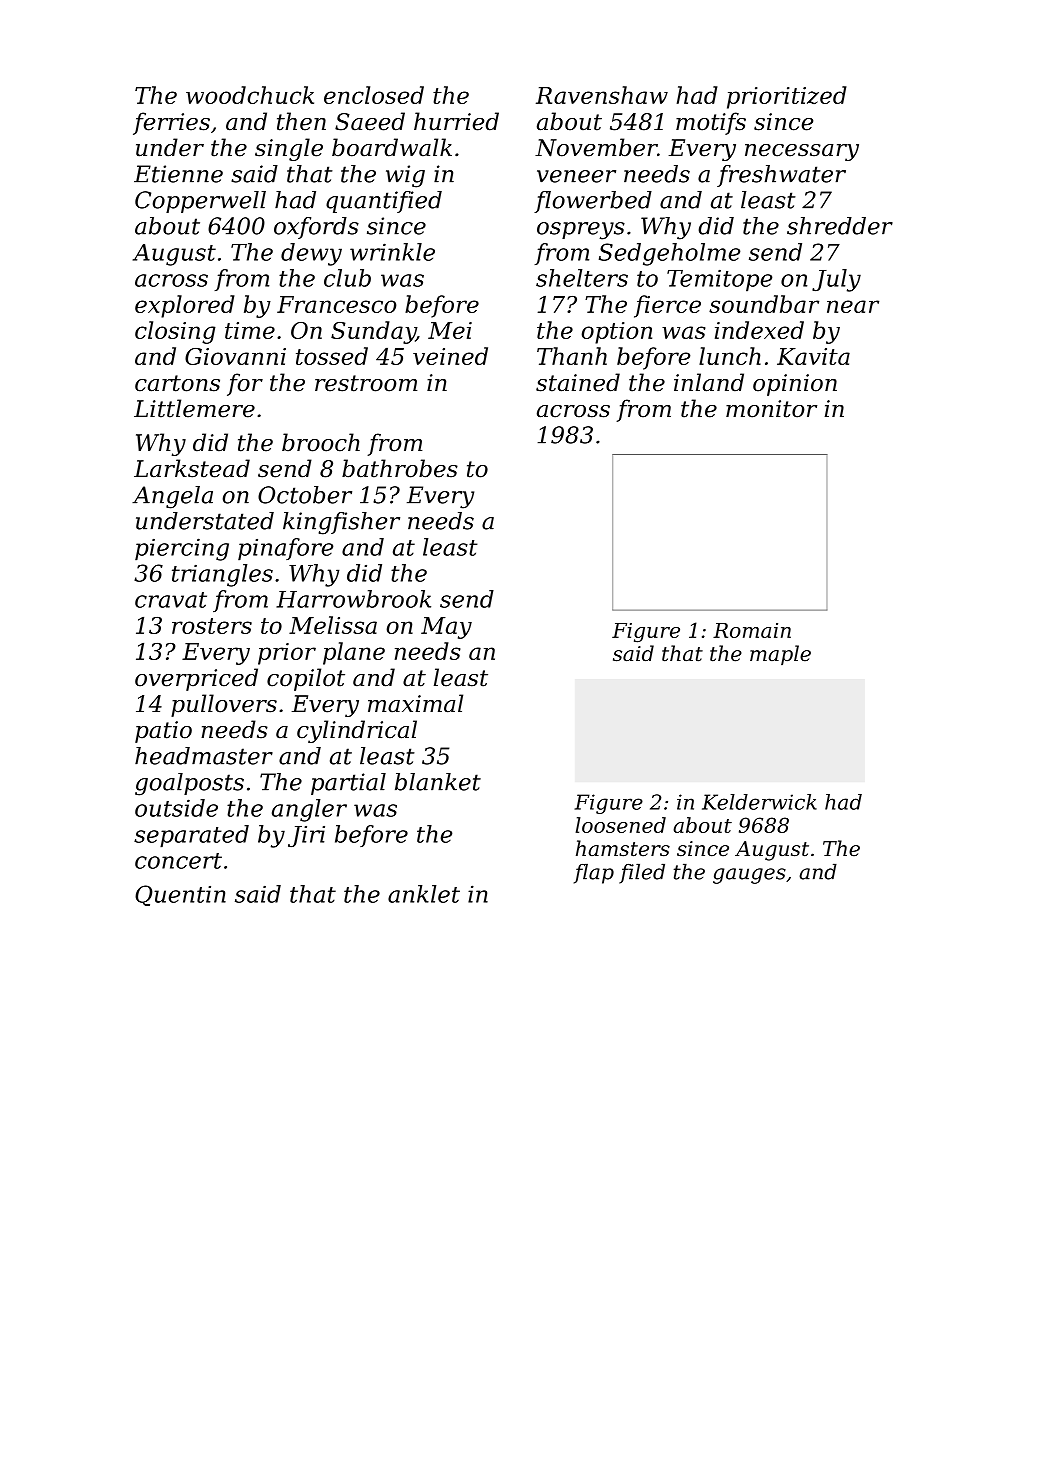  I want to click on Quentin, so click(180, 895).
